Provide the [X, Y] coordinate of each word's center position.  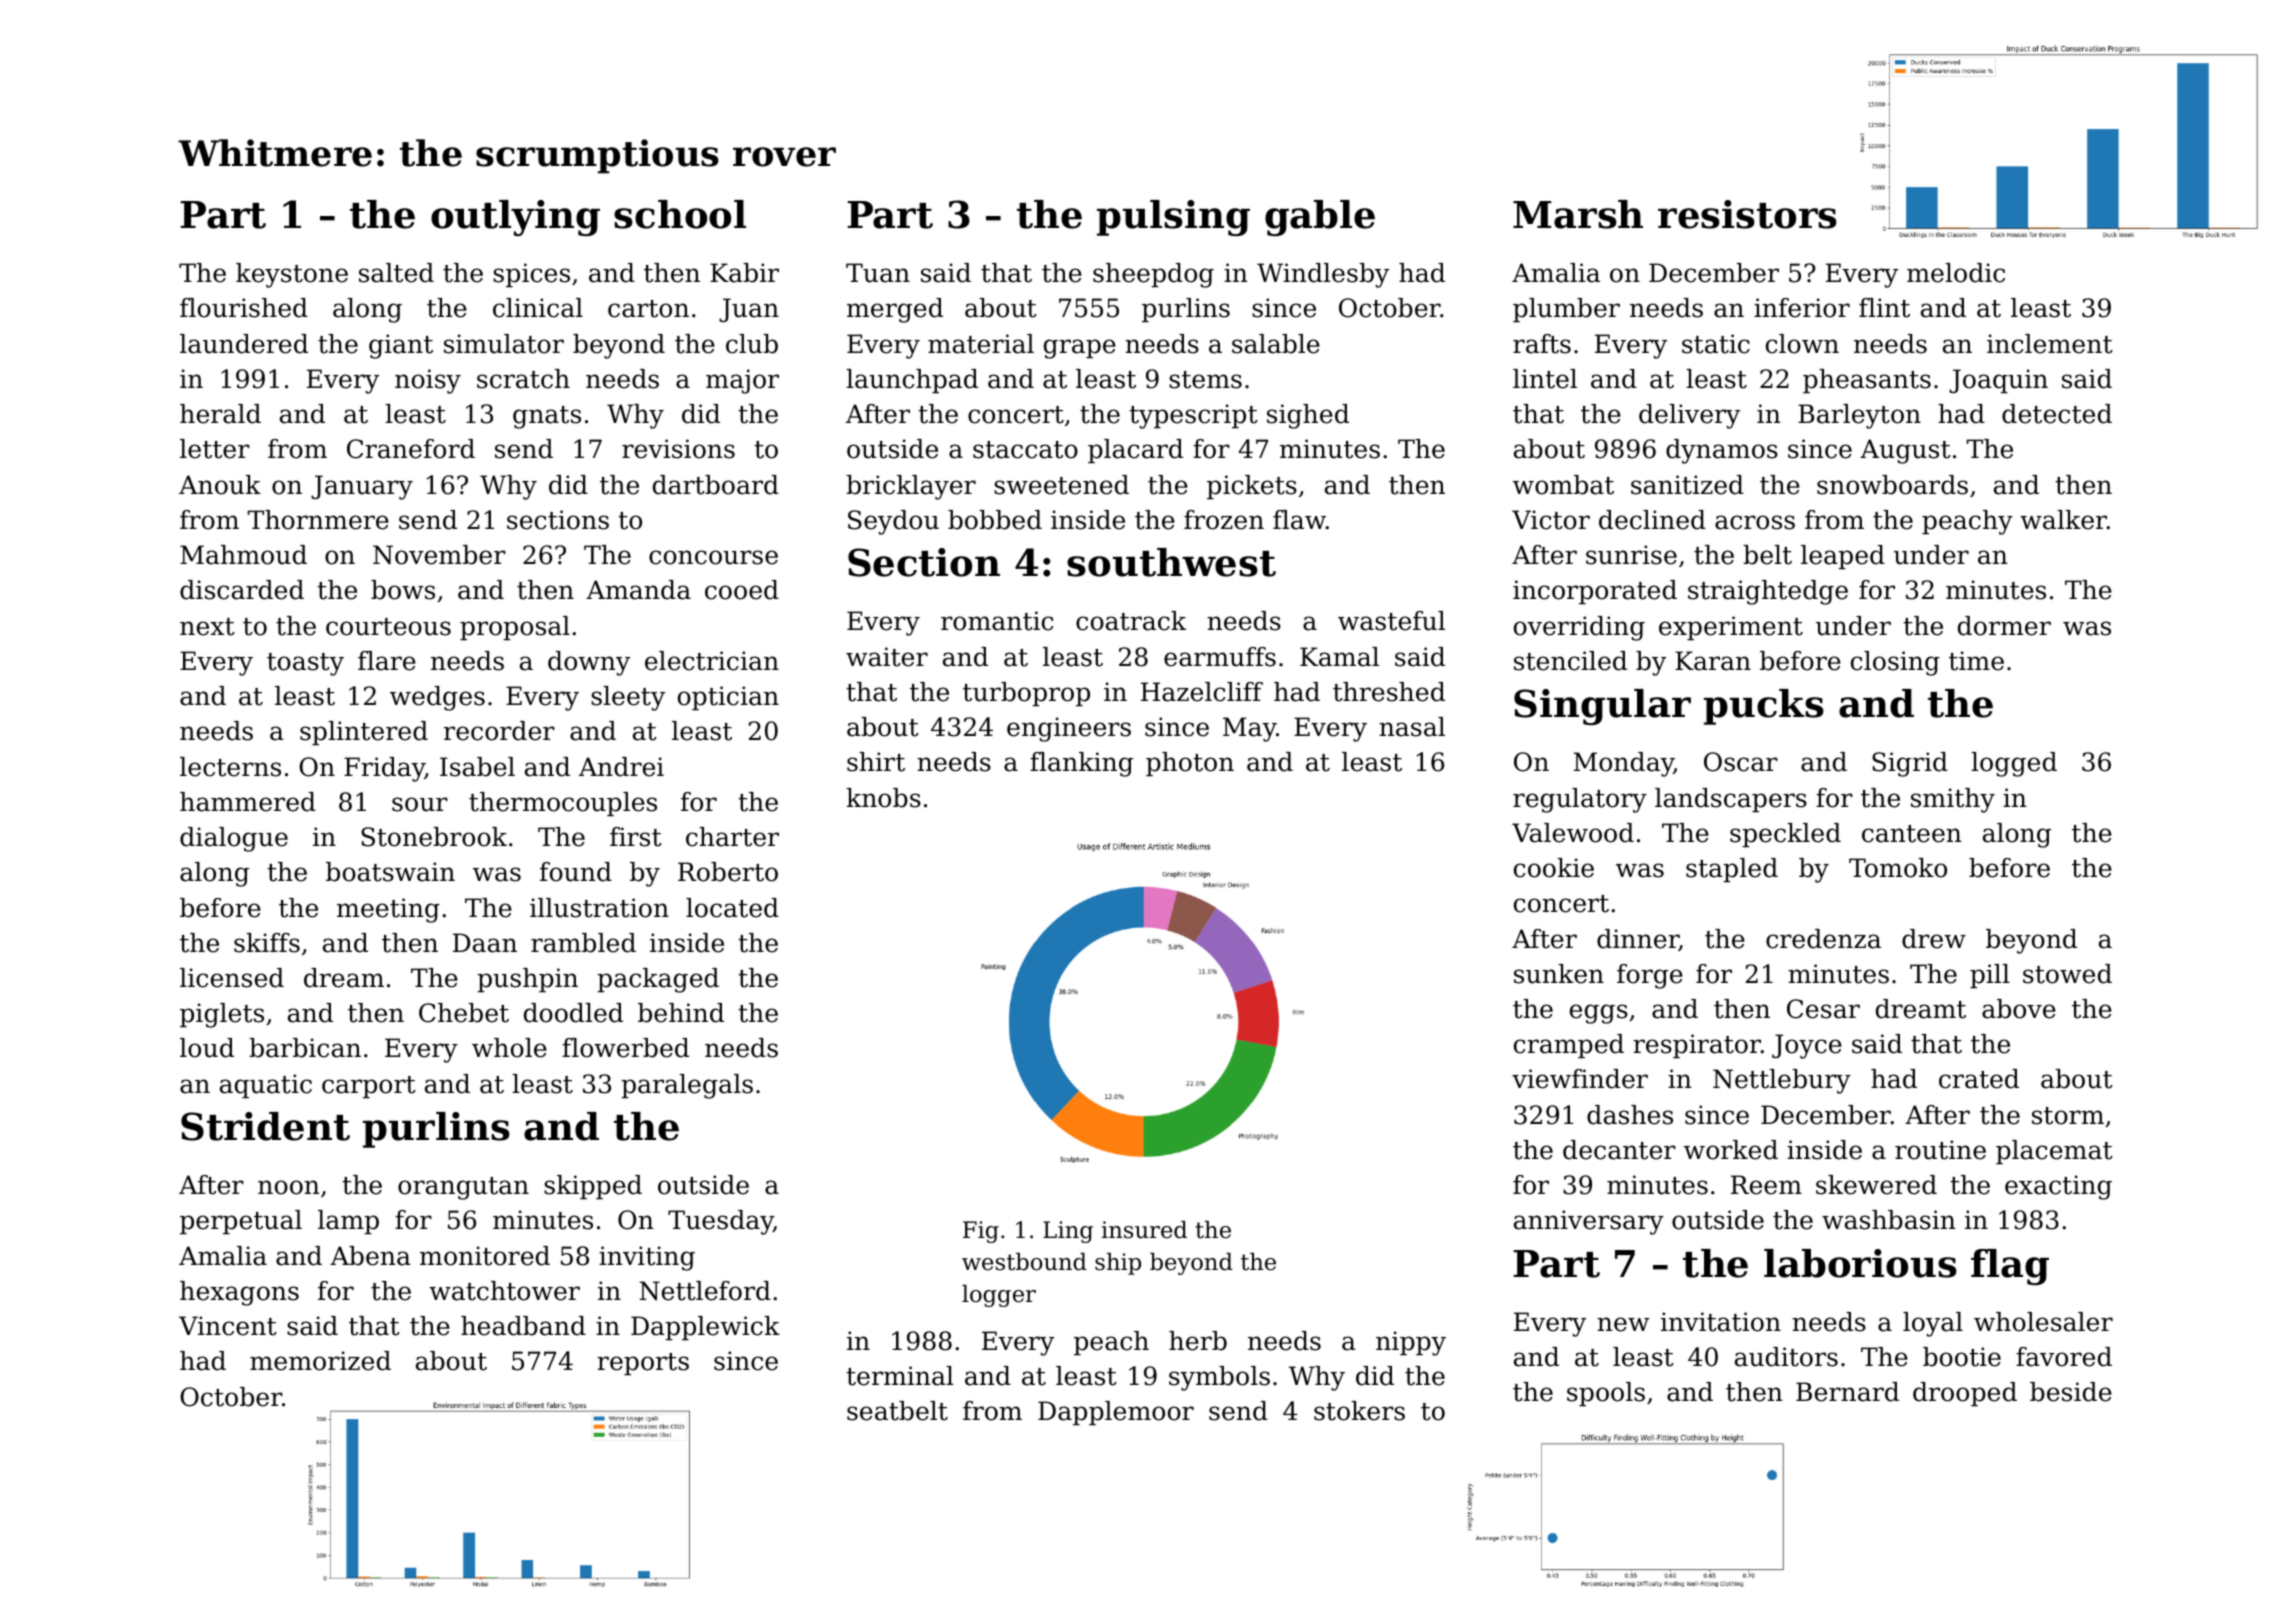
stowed [2067, 974]
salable [1276, 344]
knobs [883, 798]
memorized [320, 1361]
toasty [305, 664]
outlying [515, 218]
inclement [2050, 344]
